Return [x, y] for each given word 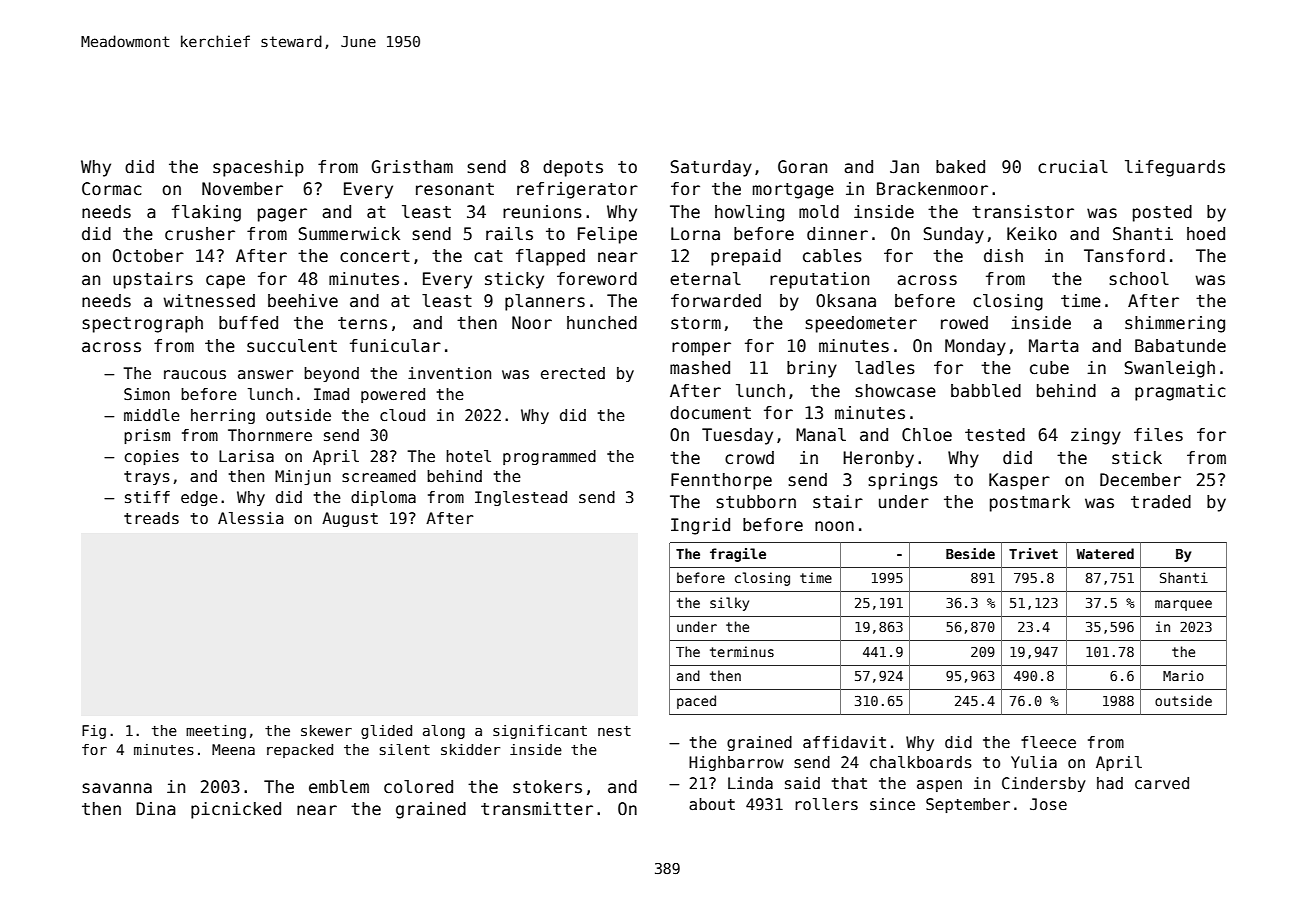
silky [729, 604]
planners [545, 302]
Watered [1105, 553]
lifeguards [1175, 168]
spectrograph [142, 324]
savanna [117, 788]
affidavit [844, 742]
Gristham [412, 167]
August [350, 519]
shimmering [1175, 324]
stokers [547, 787]
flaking [206, 213]
